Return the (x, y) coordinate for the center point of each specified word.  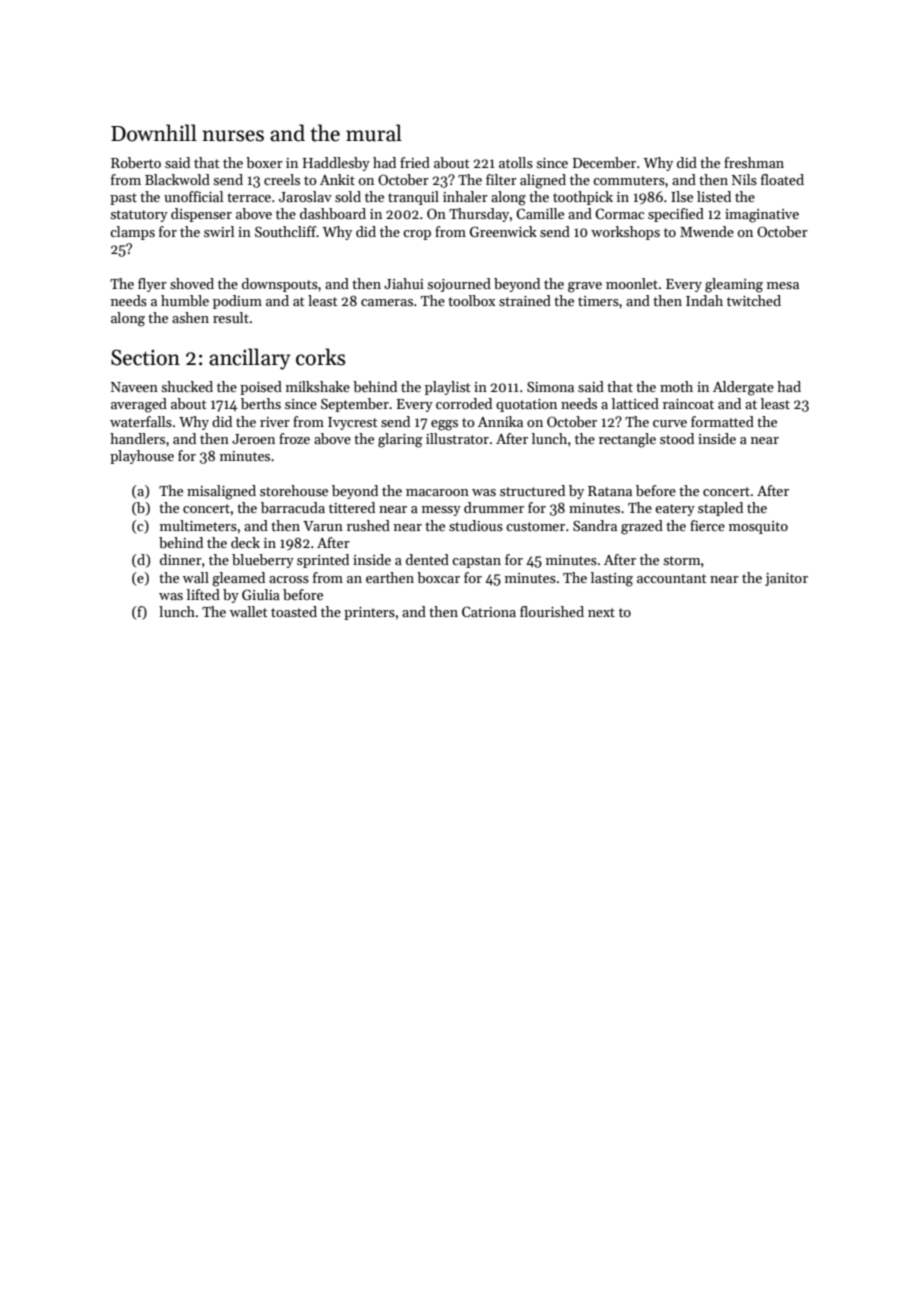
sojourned (459, 285)
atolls (516, 162)
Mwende (707, 231)
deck (245, 542)
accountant (672, 578)
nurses (233, 136)
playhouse (142, 457)
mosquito (758, 527)
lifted (203, 594)
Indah (704, 300)
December (604, 162)
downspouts (280, 285)
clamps (132, 233)
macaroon (437, 492)
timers (598, 301)
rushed (368, 525)
